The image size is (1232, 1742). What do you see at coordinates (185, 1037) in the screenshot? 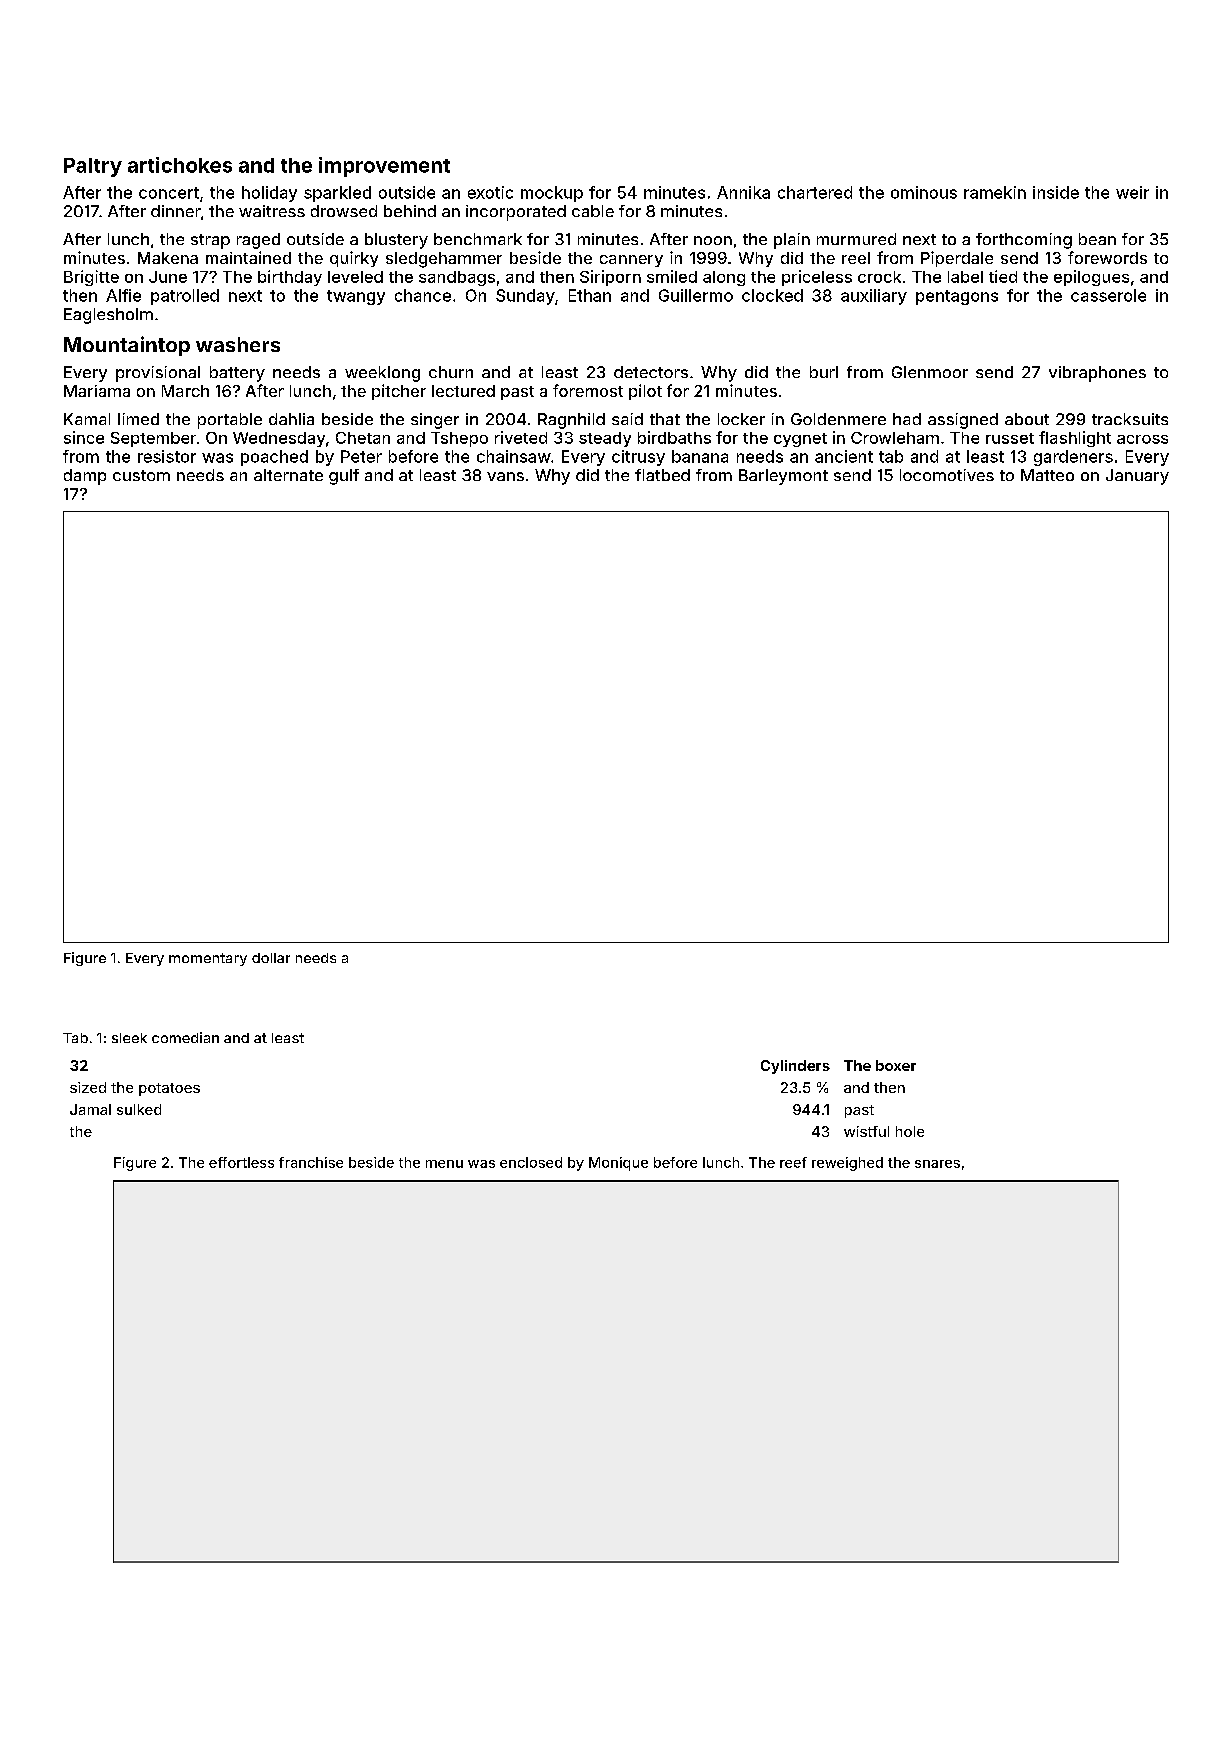
I see `comedian` at bounding box center [185, 1037].
